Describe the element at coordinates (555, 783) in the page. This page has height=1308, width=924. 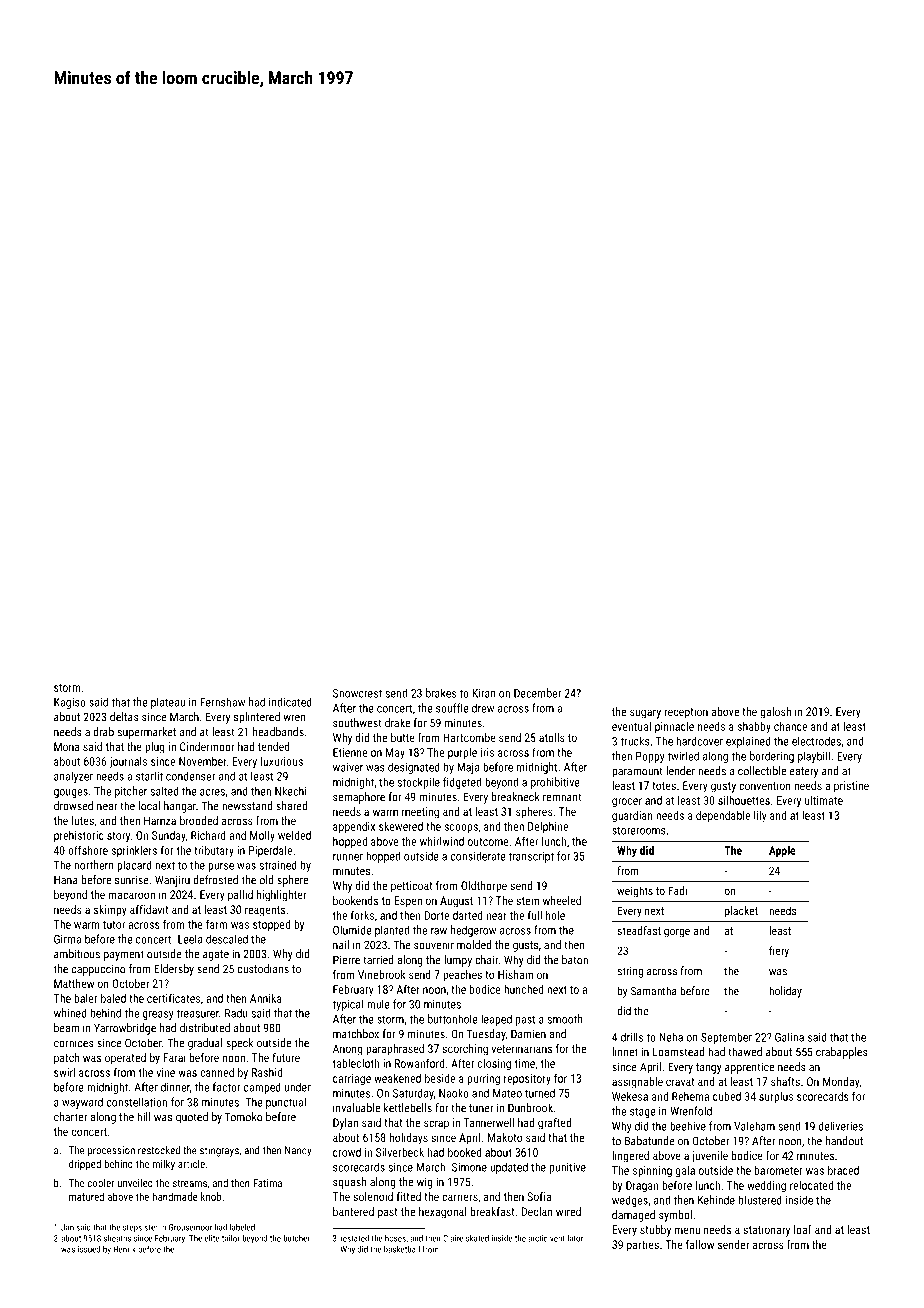
I see `prohibitive` at that location.
